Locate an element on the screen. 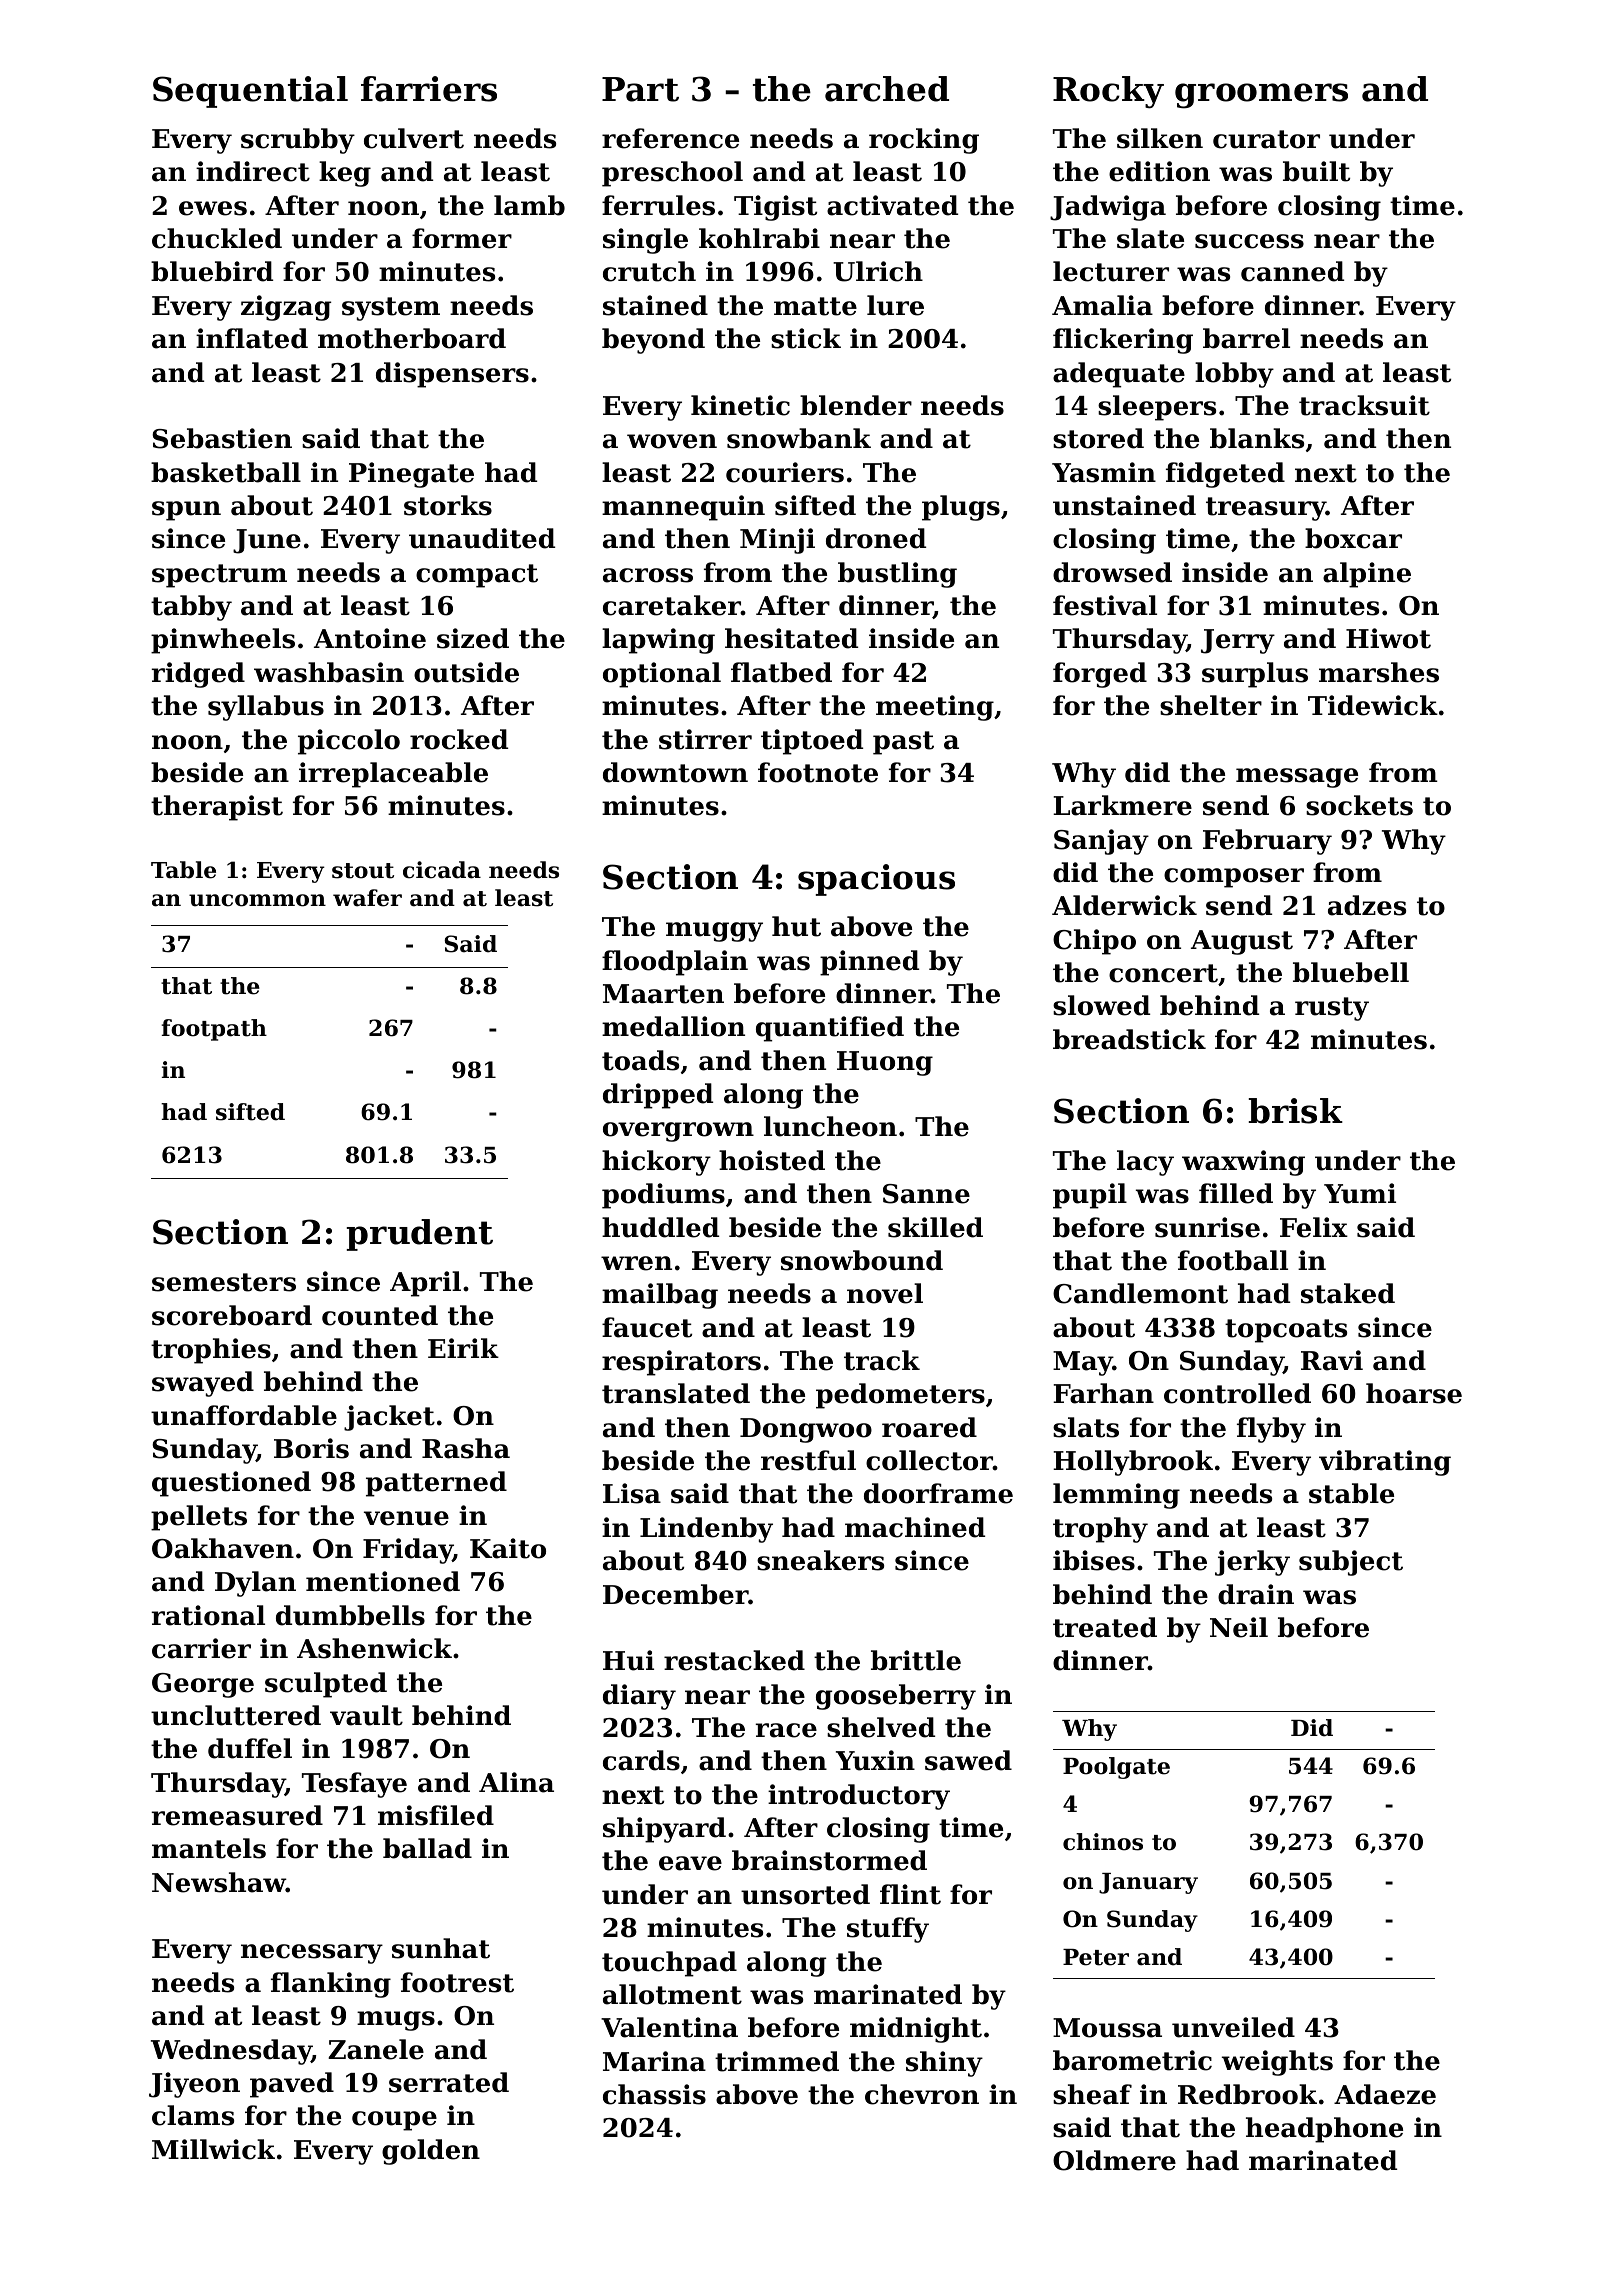 The height and width of the screenshot is (2292, 1620). groomers is located at coordinates (1261, 96).
